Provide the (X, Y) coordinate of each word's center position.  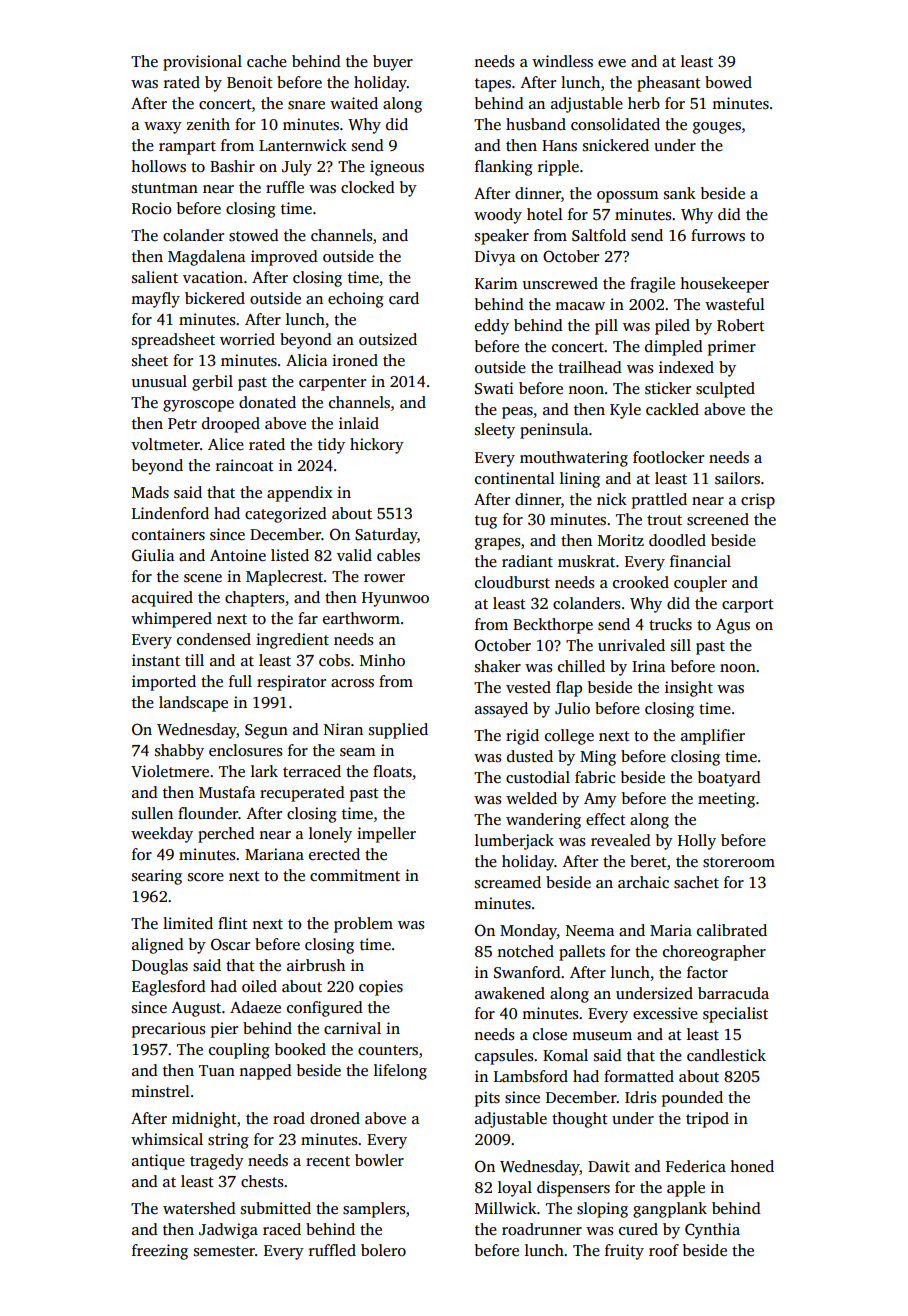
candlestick (726, 1055)
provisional (202, 63)
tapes (493, 85)
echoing (356, 300)
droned (335, 1118)
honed (752, 1166)
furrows (718, 235)
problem (363, 925)
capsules (504, 1057)
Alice (226, 444)
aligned (158, 946)
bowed (728, 82)
